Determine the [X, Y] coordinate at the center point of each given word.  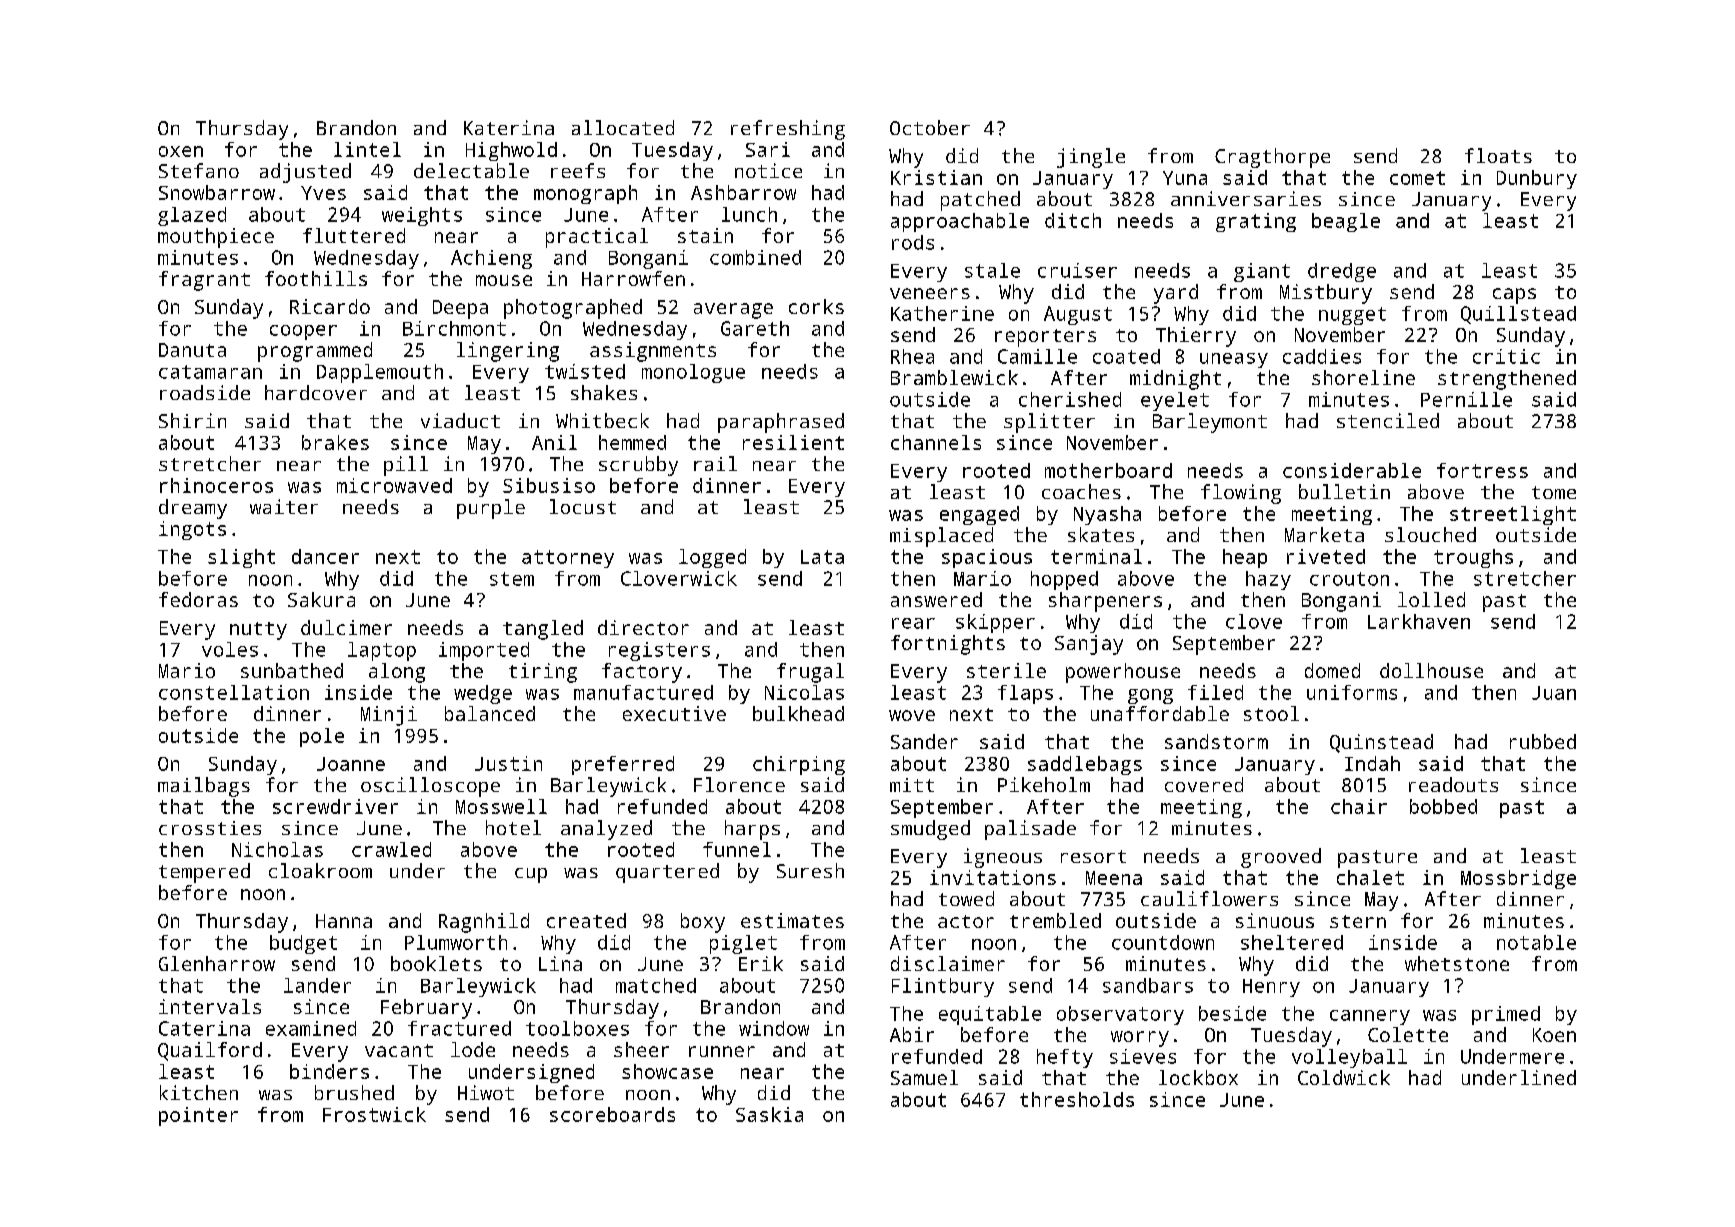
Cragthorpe [1272, 158]
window [774, 1028]
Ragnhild [484, 923]
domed [1332, 670]
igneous [1003, 858]
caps [1514, 296]
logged [712, 558]
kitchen [199, 1092]
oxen [181, 151]
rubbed [1543, 741]
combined [755, 257]
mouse [504, 280]
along [397, 673]
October [930, 127]
